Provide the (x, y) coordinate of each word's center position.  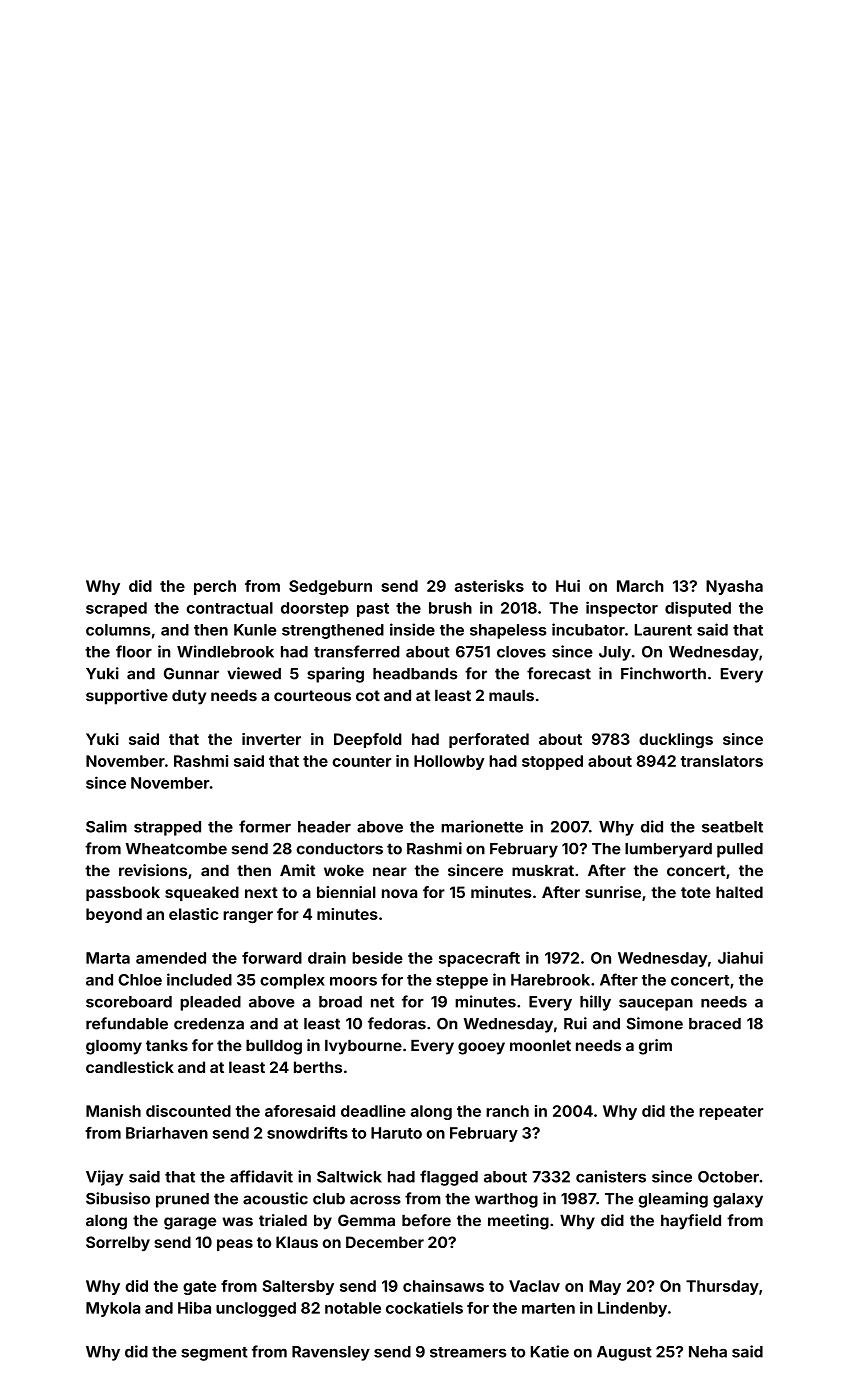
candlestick (130, 1067)
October (728, 1177)
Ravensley (331, 1353)
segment (214, 1354)
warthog (506, 1200)
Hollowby (449, 762)
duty (189, 697)
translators (722, 761)
